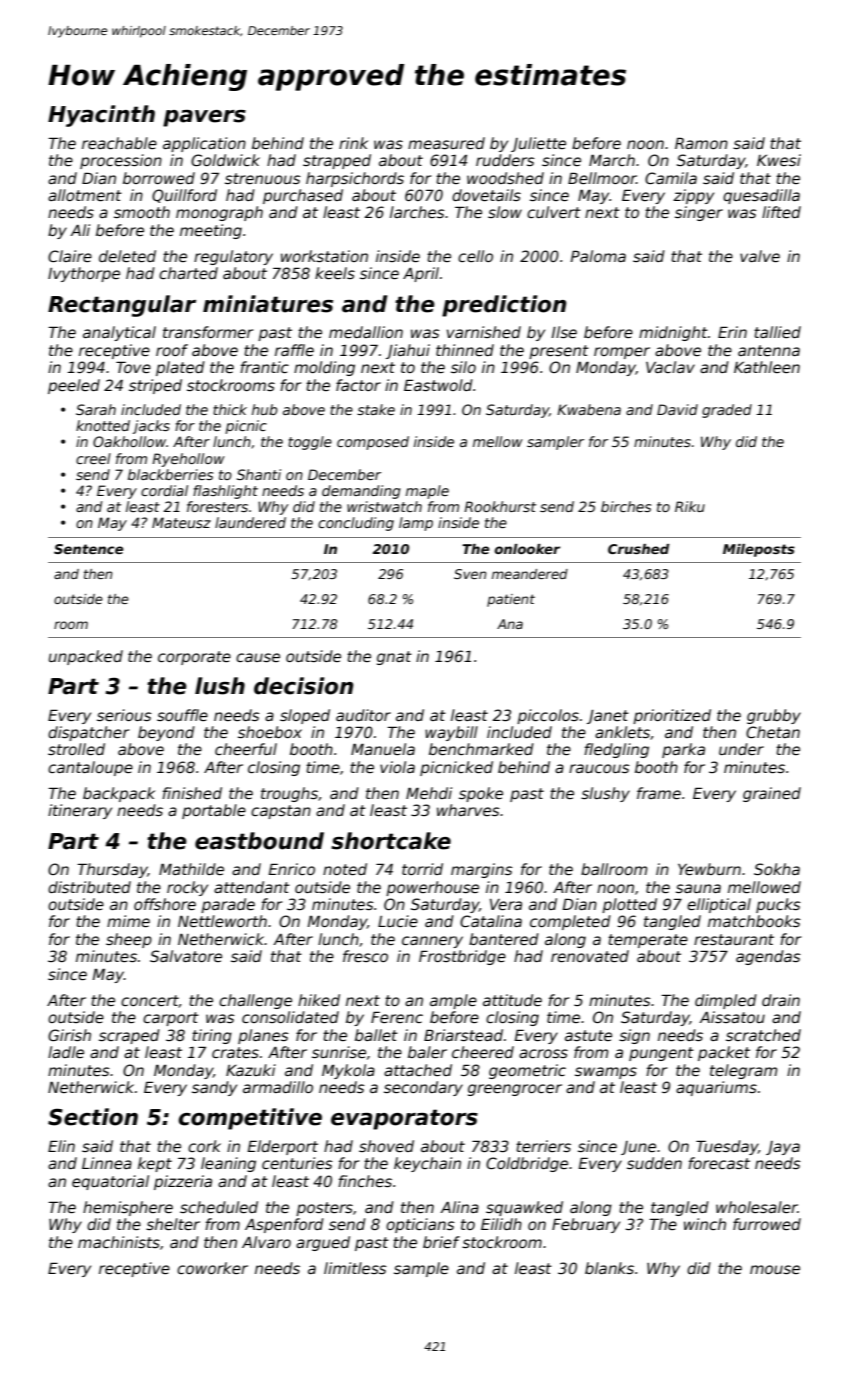  Describe the element at coordinates (246, 749) in the screenshot. I see `cheerful` at that location.
